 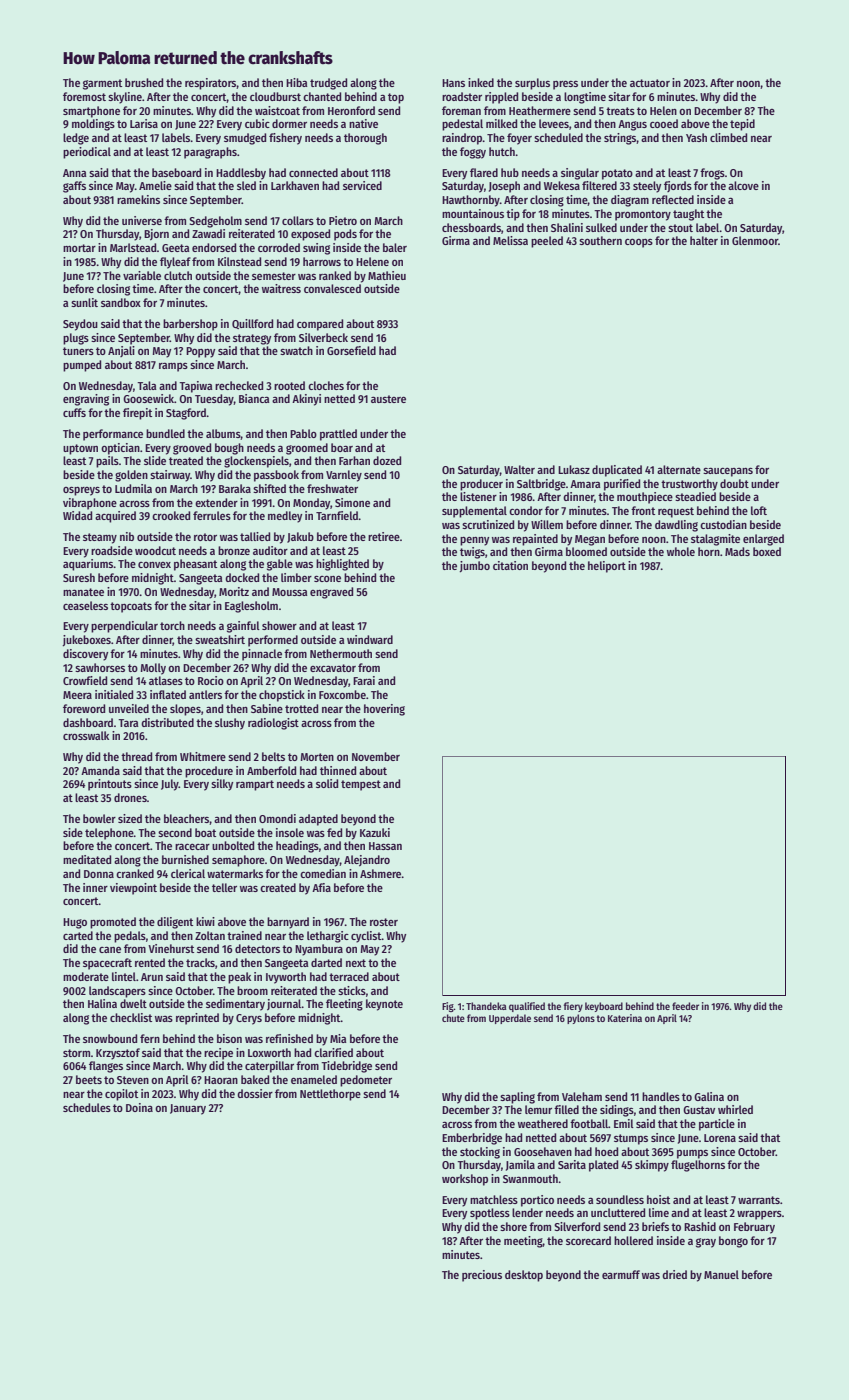 What do you see at coordinates (80, 449) in the image?
I see `uptown` at bounding box center [80, 449].
